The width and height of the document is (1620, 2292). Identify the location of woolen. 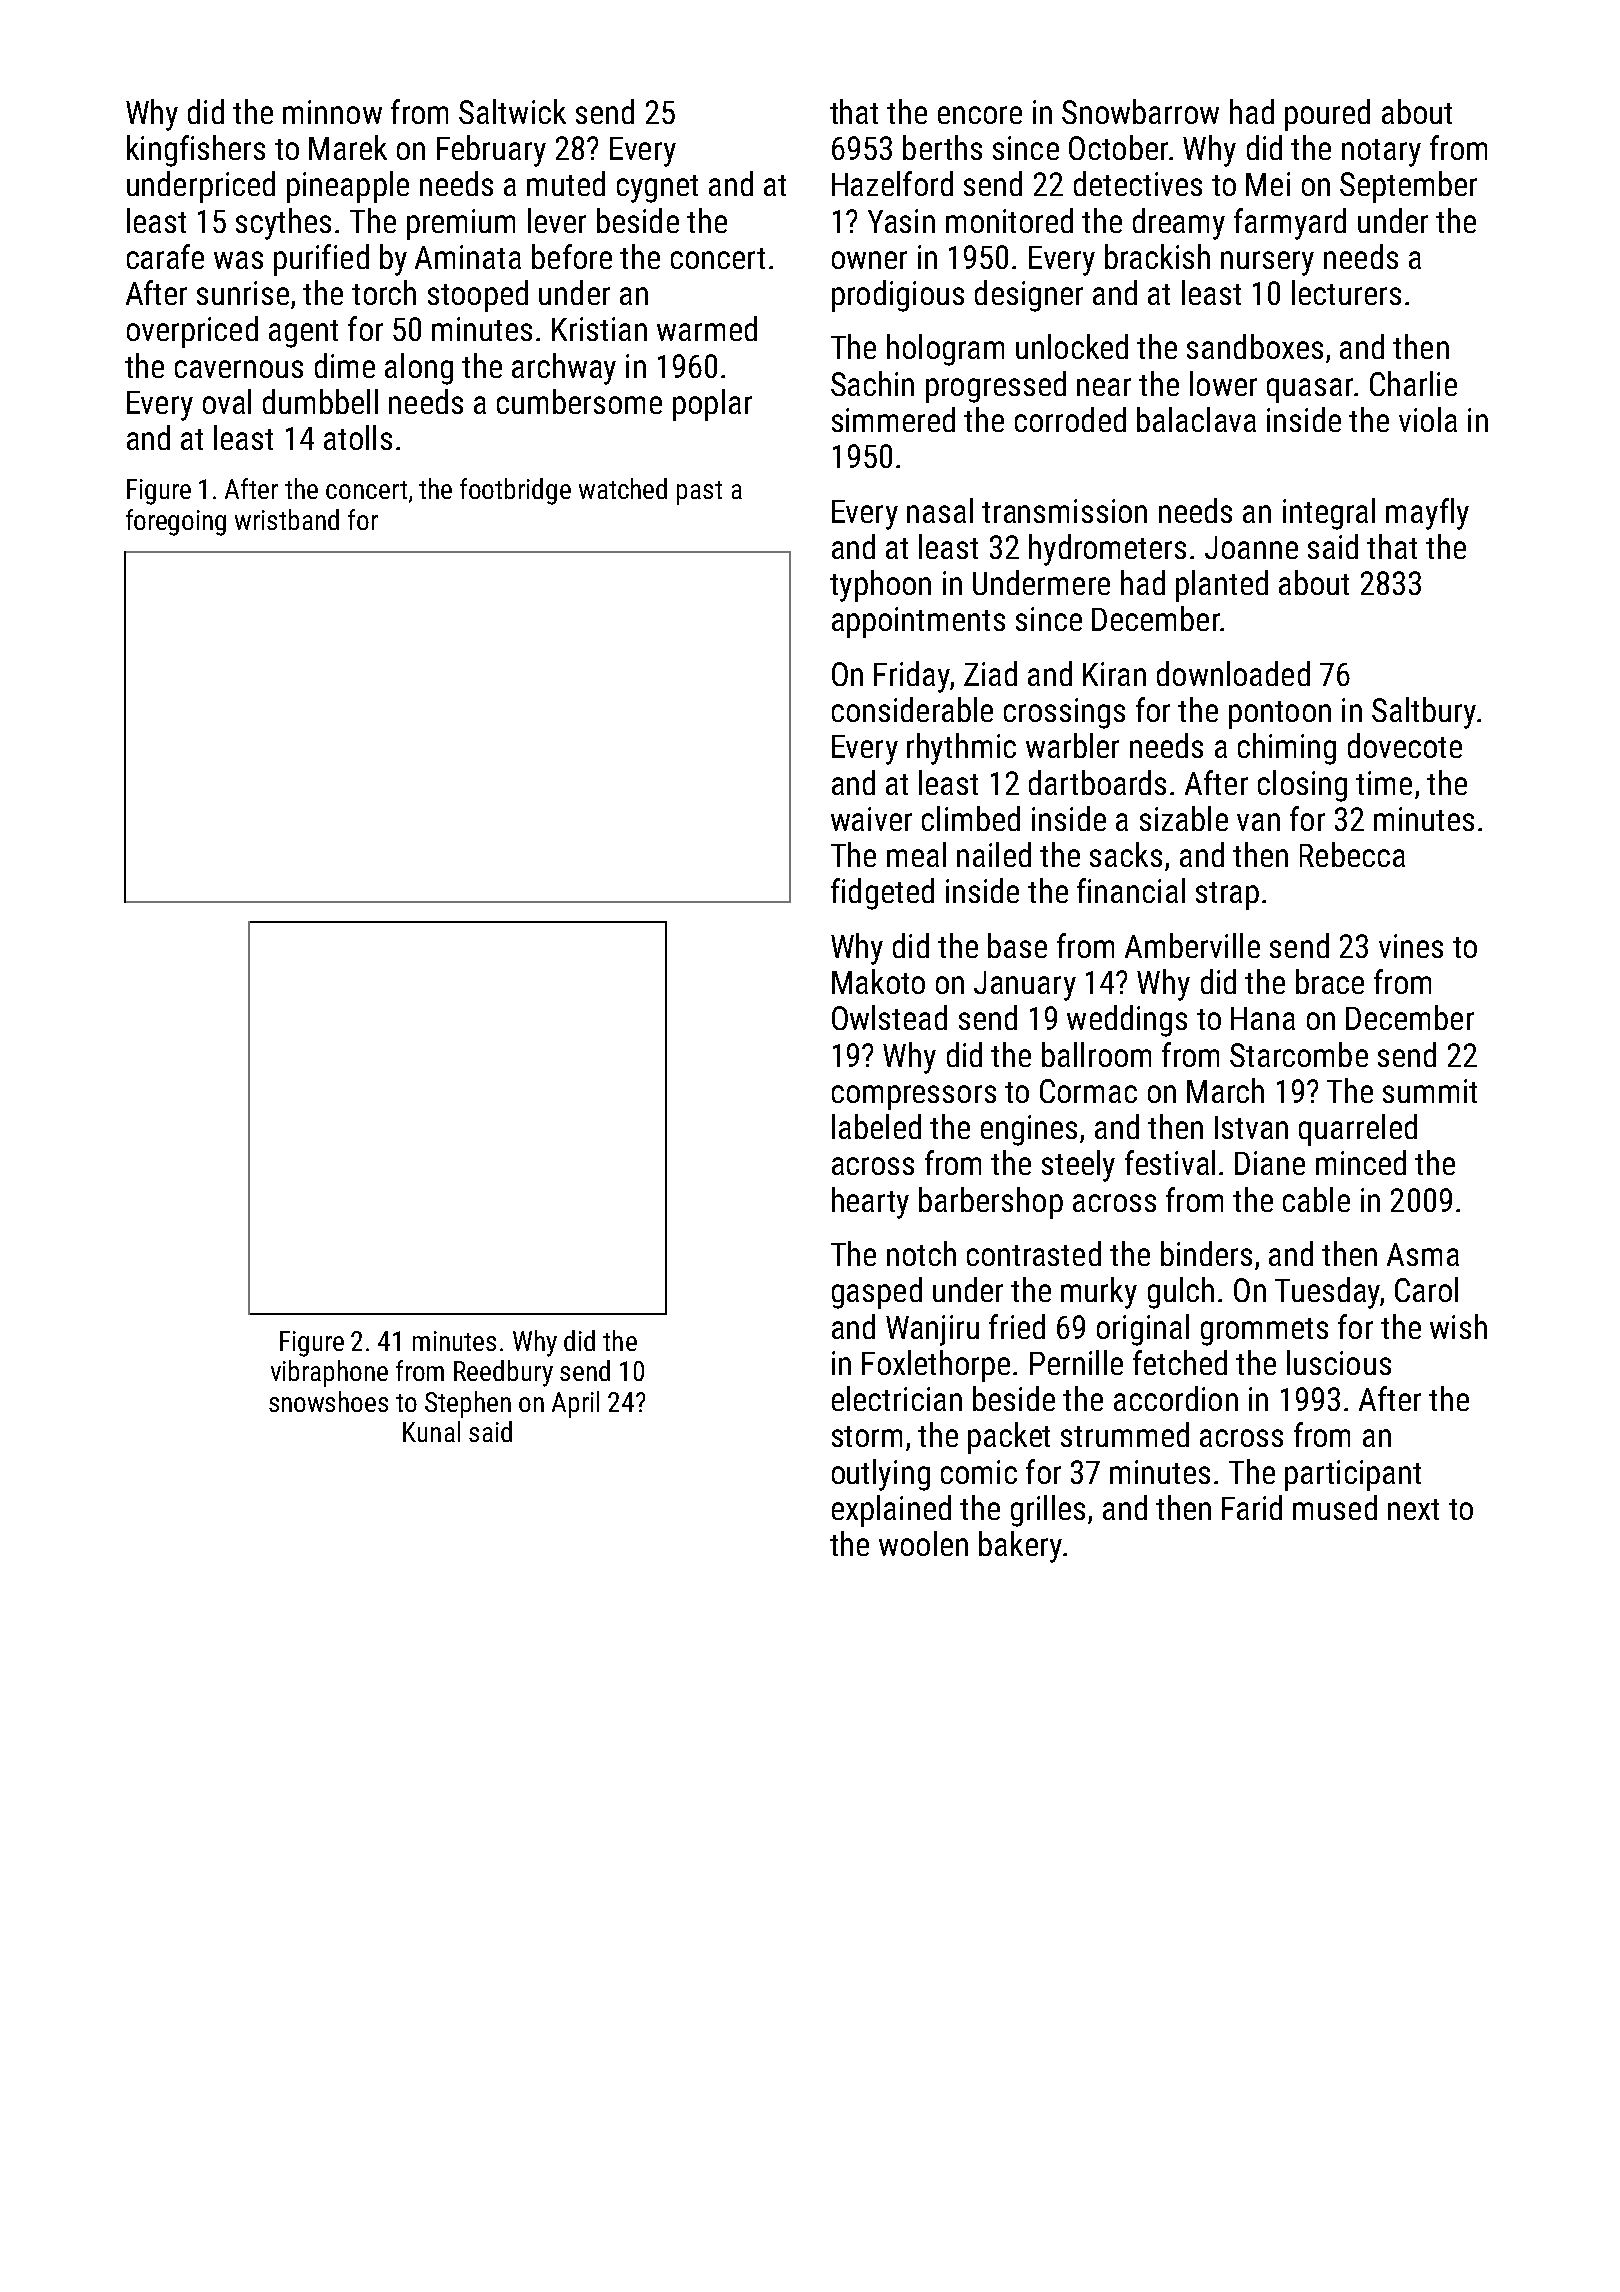
(923, 1543).
